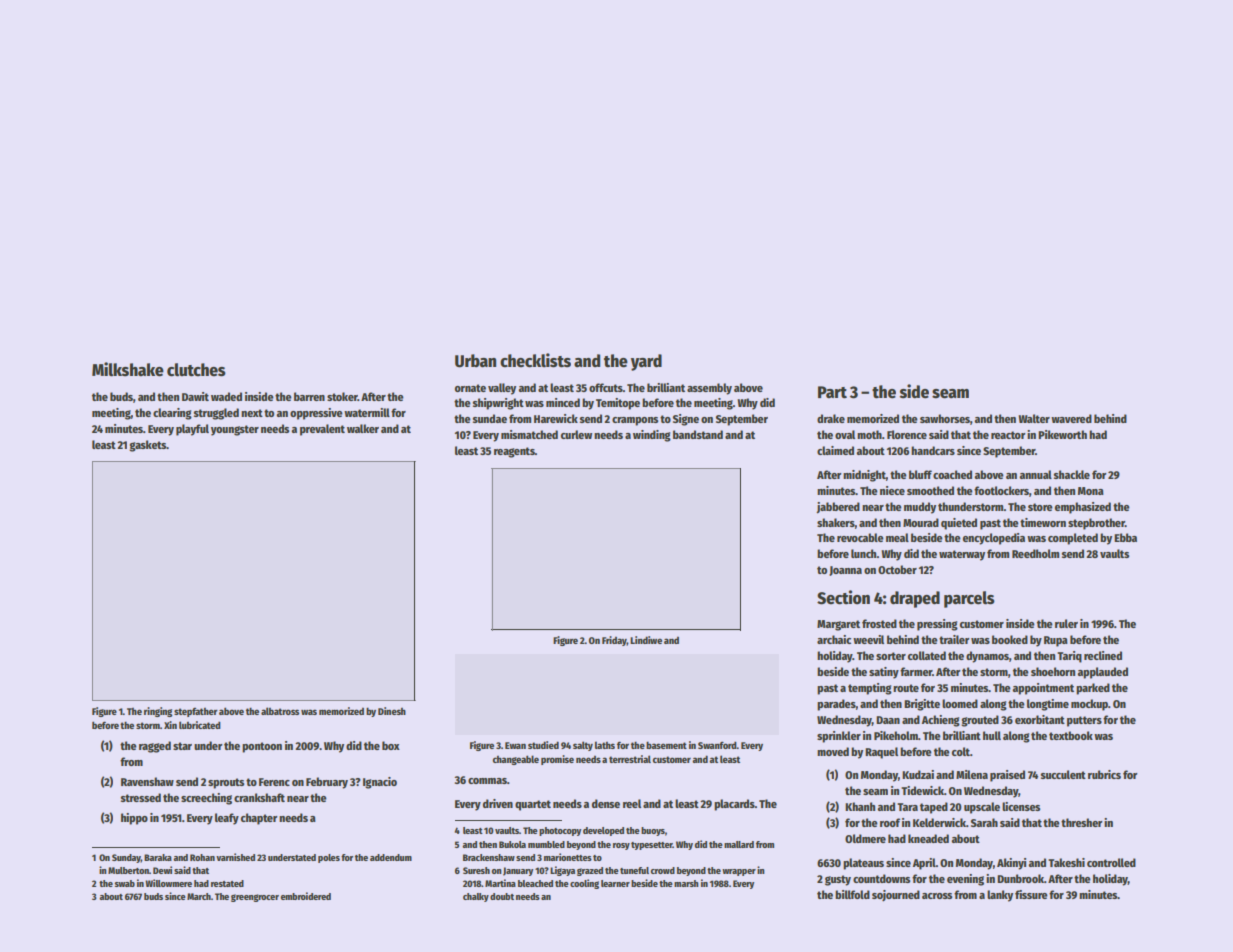  Describe the element at coordinates (832, 392) in the screenshot. I see `Part` at that location.
